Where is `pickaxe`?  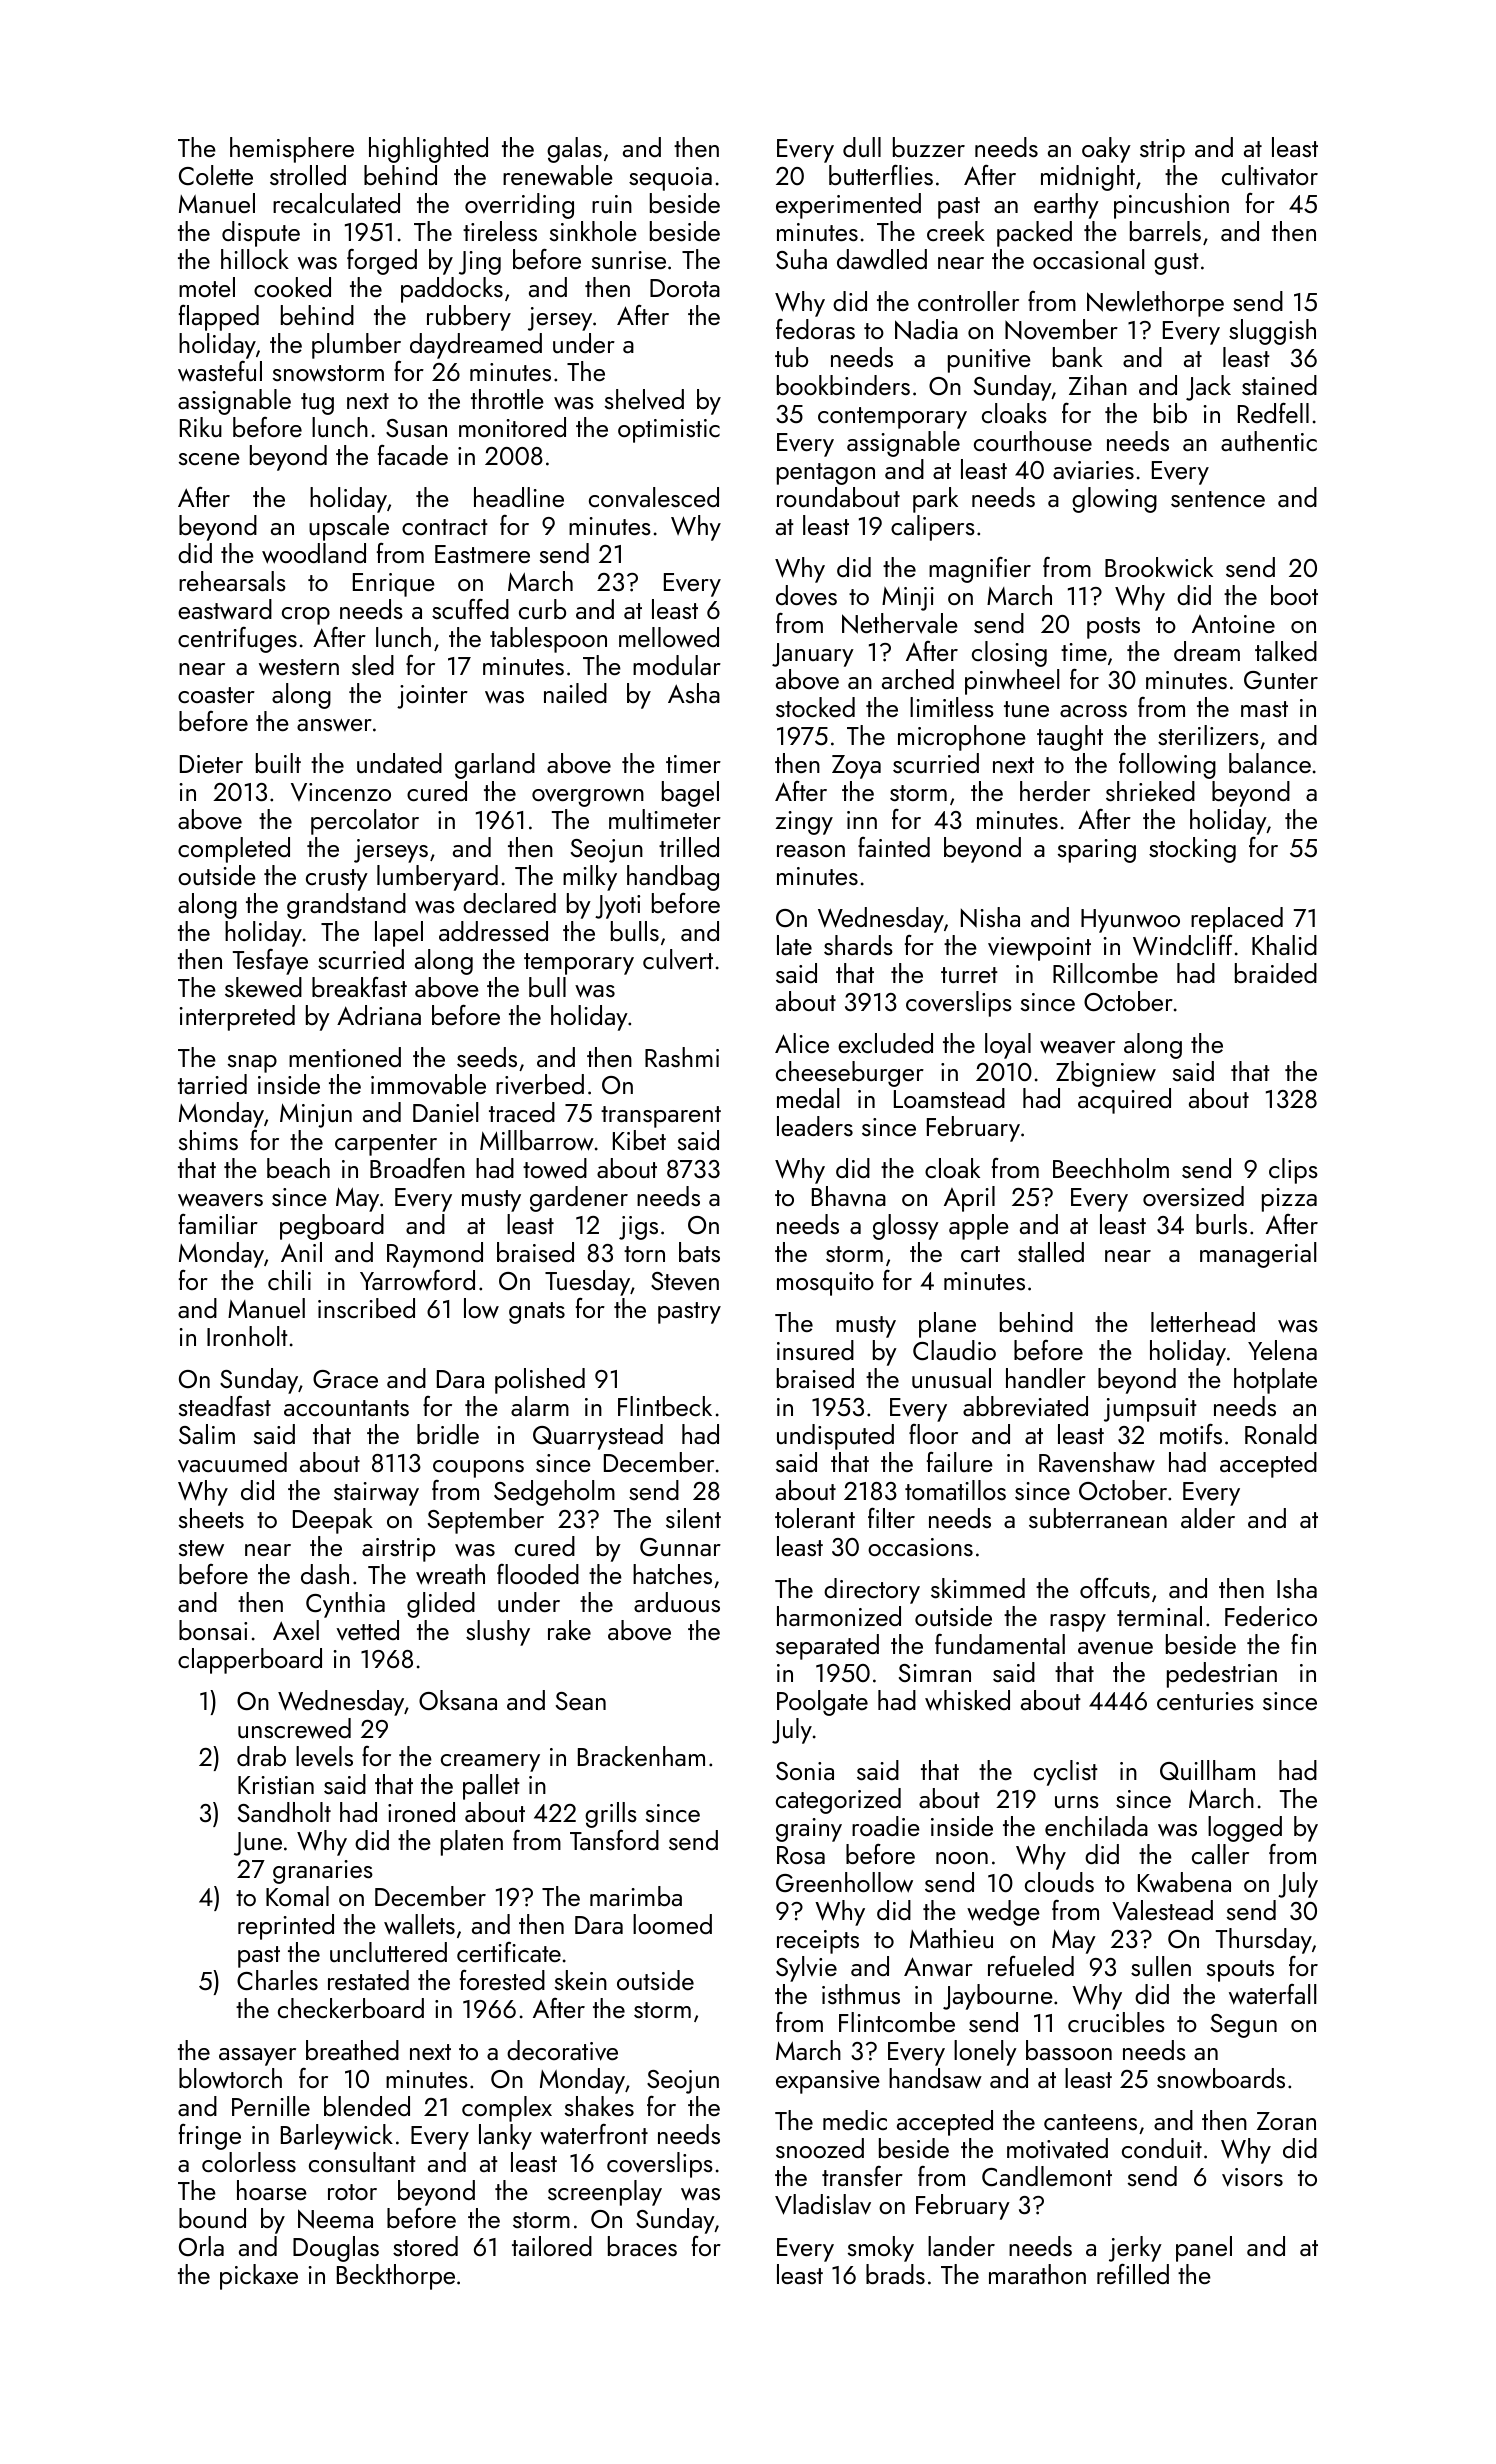 pickaxe is located at coordinates (259, 2277).
